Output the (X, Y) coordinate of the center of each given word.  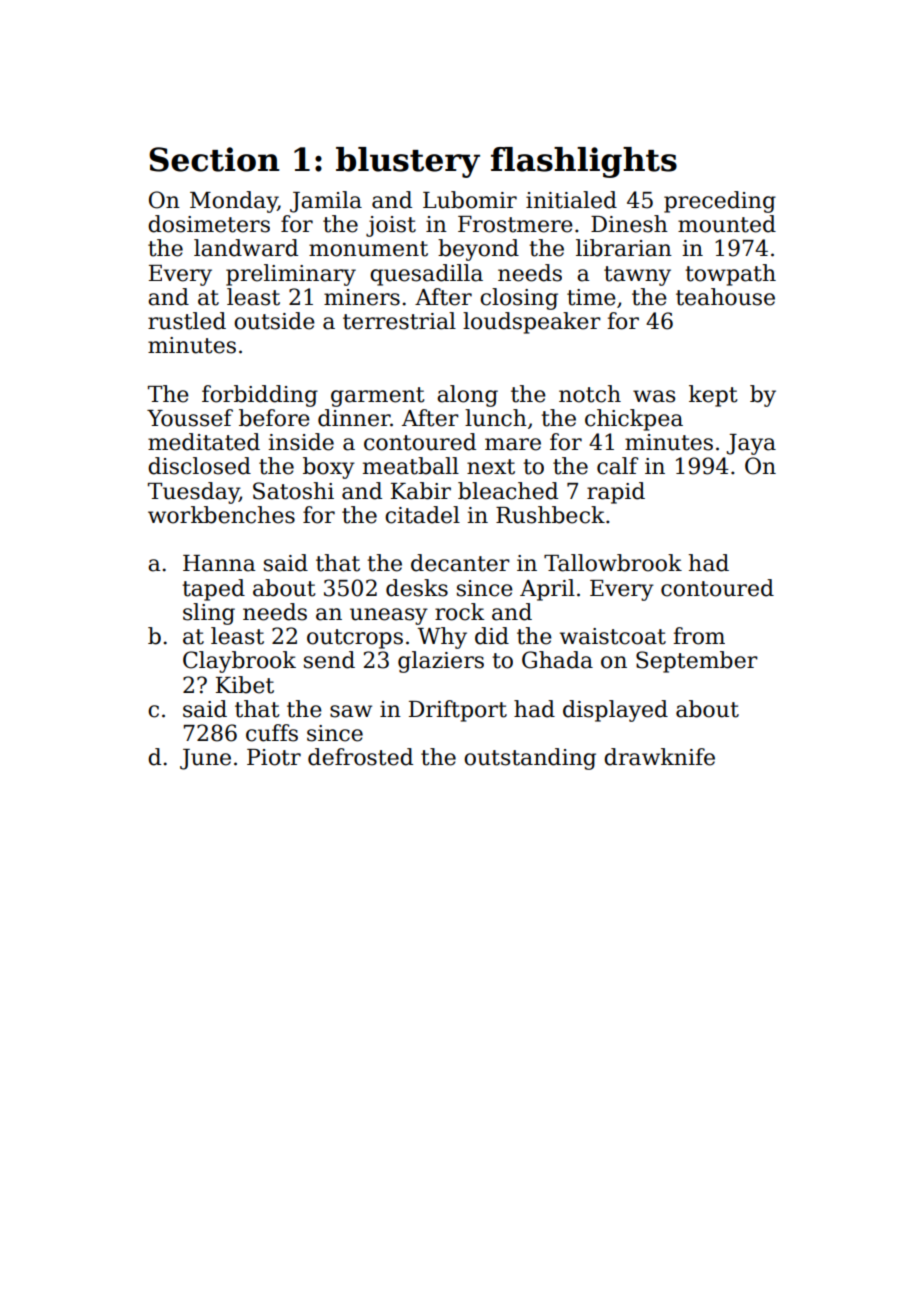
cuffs (272, 733)
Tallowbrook (613, 563)
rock (460, 612)
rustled (187, 321)
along (467, 396)
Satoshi (293, 491)
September (697, 662)
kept (713, 396)
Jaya (751, 444)
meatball (411, 466)
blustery (408, 162)
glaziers (441, 662)
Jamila (326, 202)
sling (209, 614)
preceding (720, 202)
